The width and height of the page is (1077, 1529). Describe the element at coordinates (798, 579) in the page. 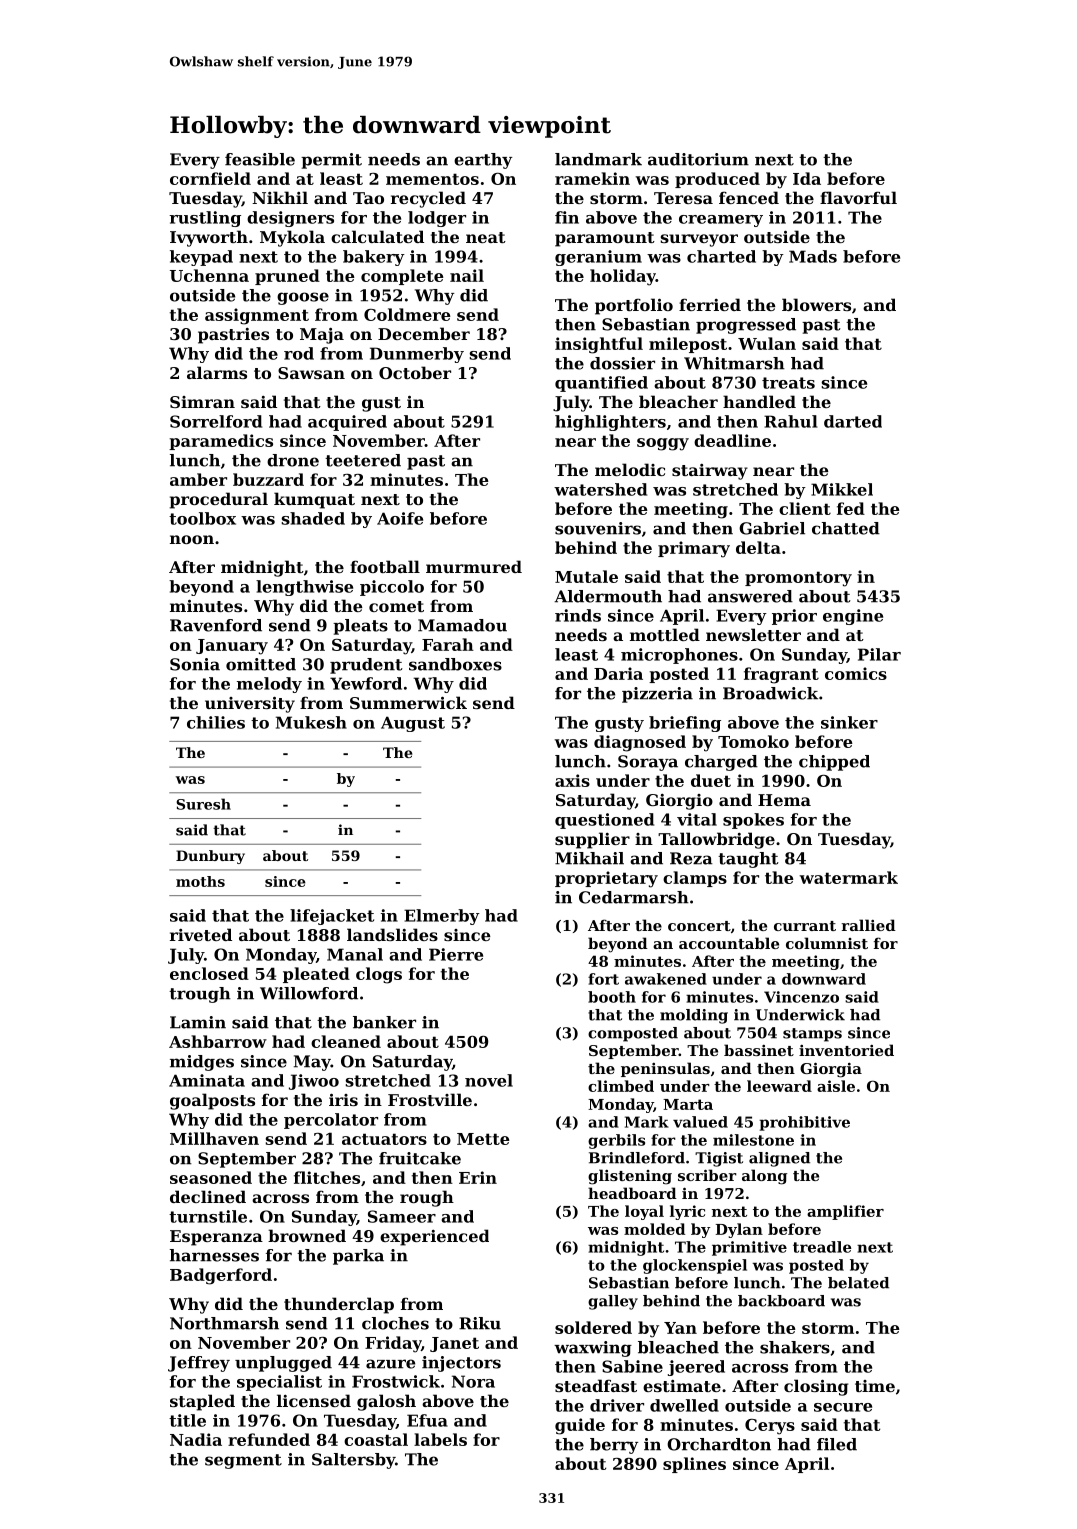

I see `promontory` at that location.
